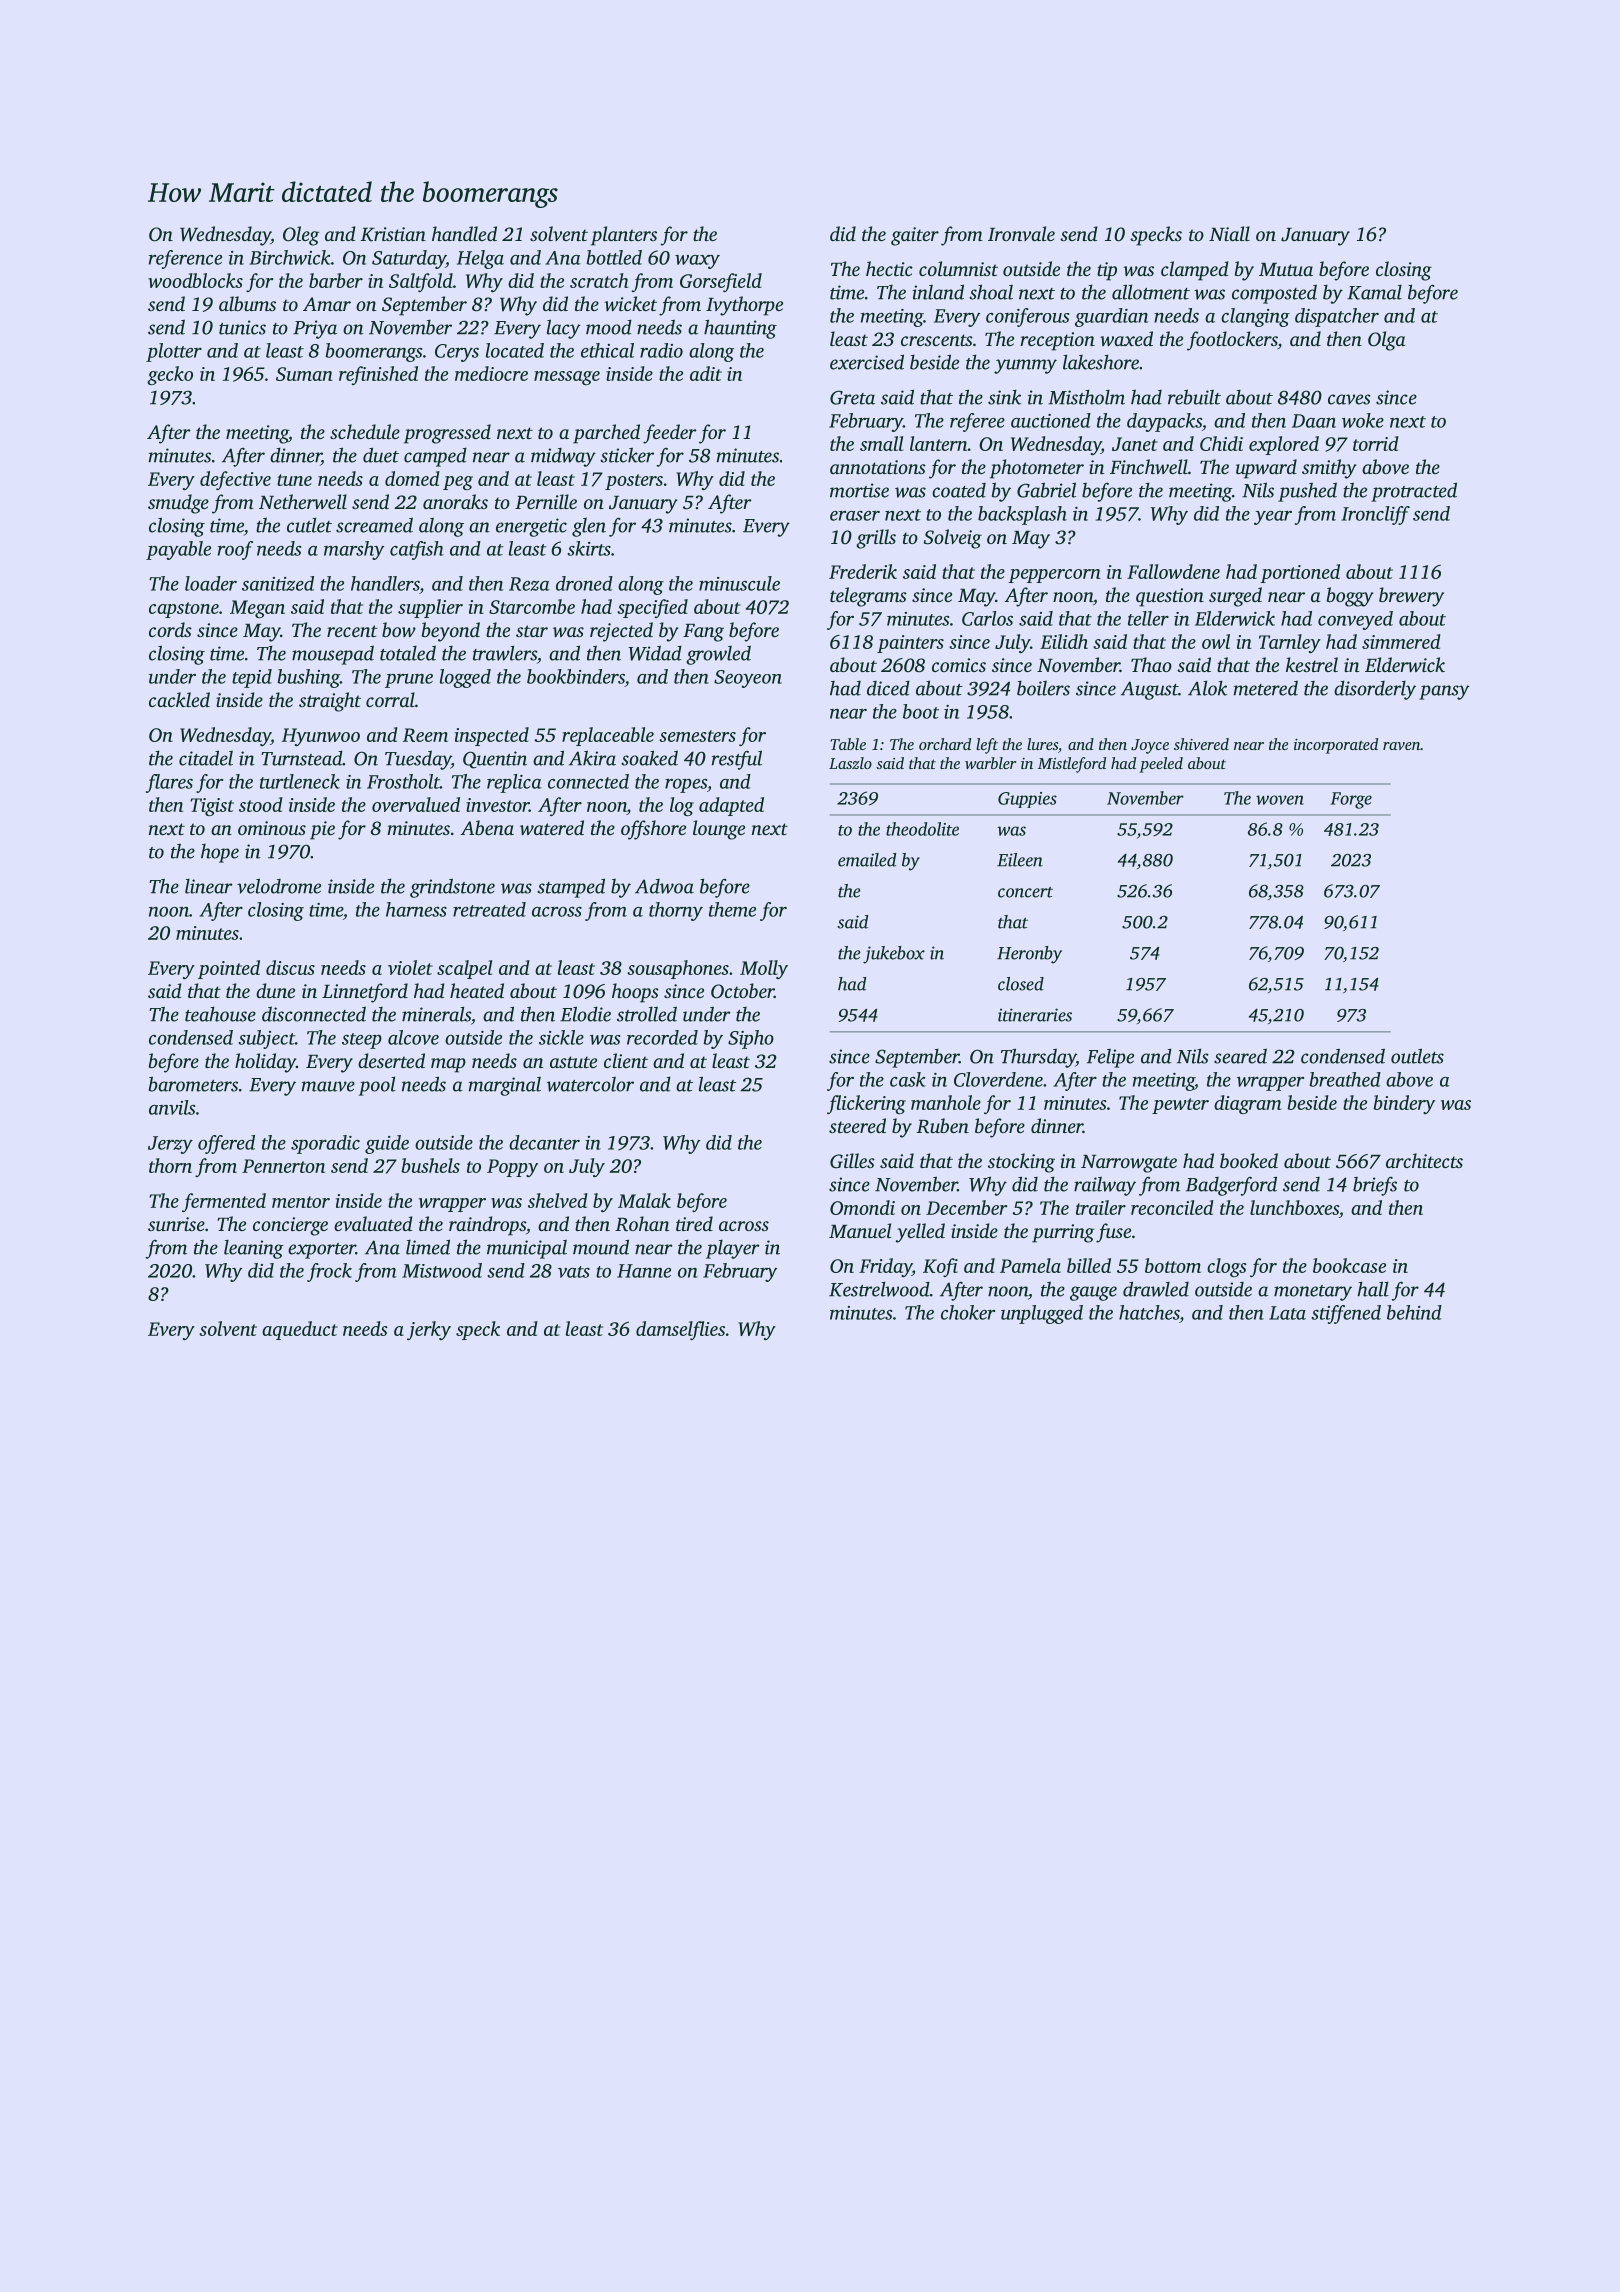 Image resolution: width=1620 pixels, height=2292 pixels. What do you see at coordinates (1020, 860) in the screenshot?
I see `Eileen` at bounding box center [1020, 860].
